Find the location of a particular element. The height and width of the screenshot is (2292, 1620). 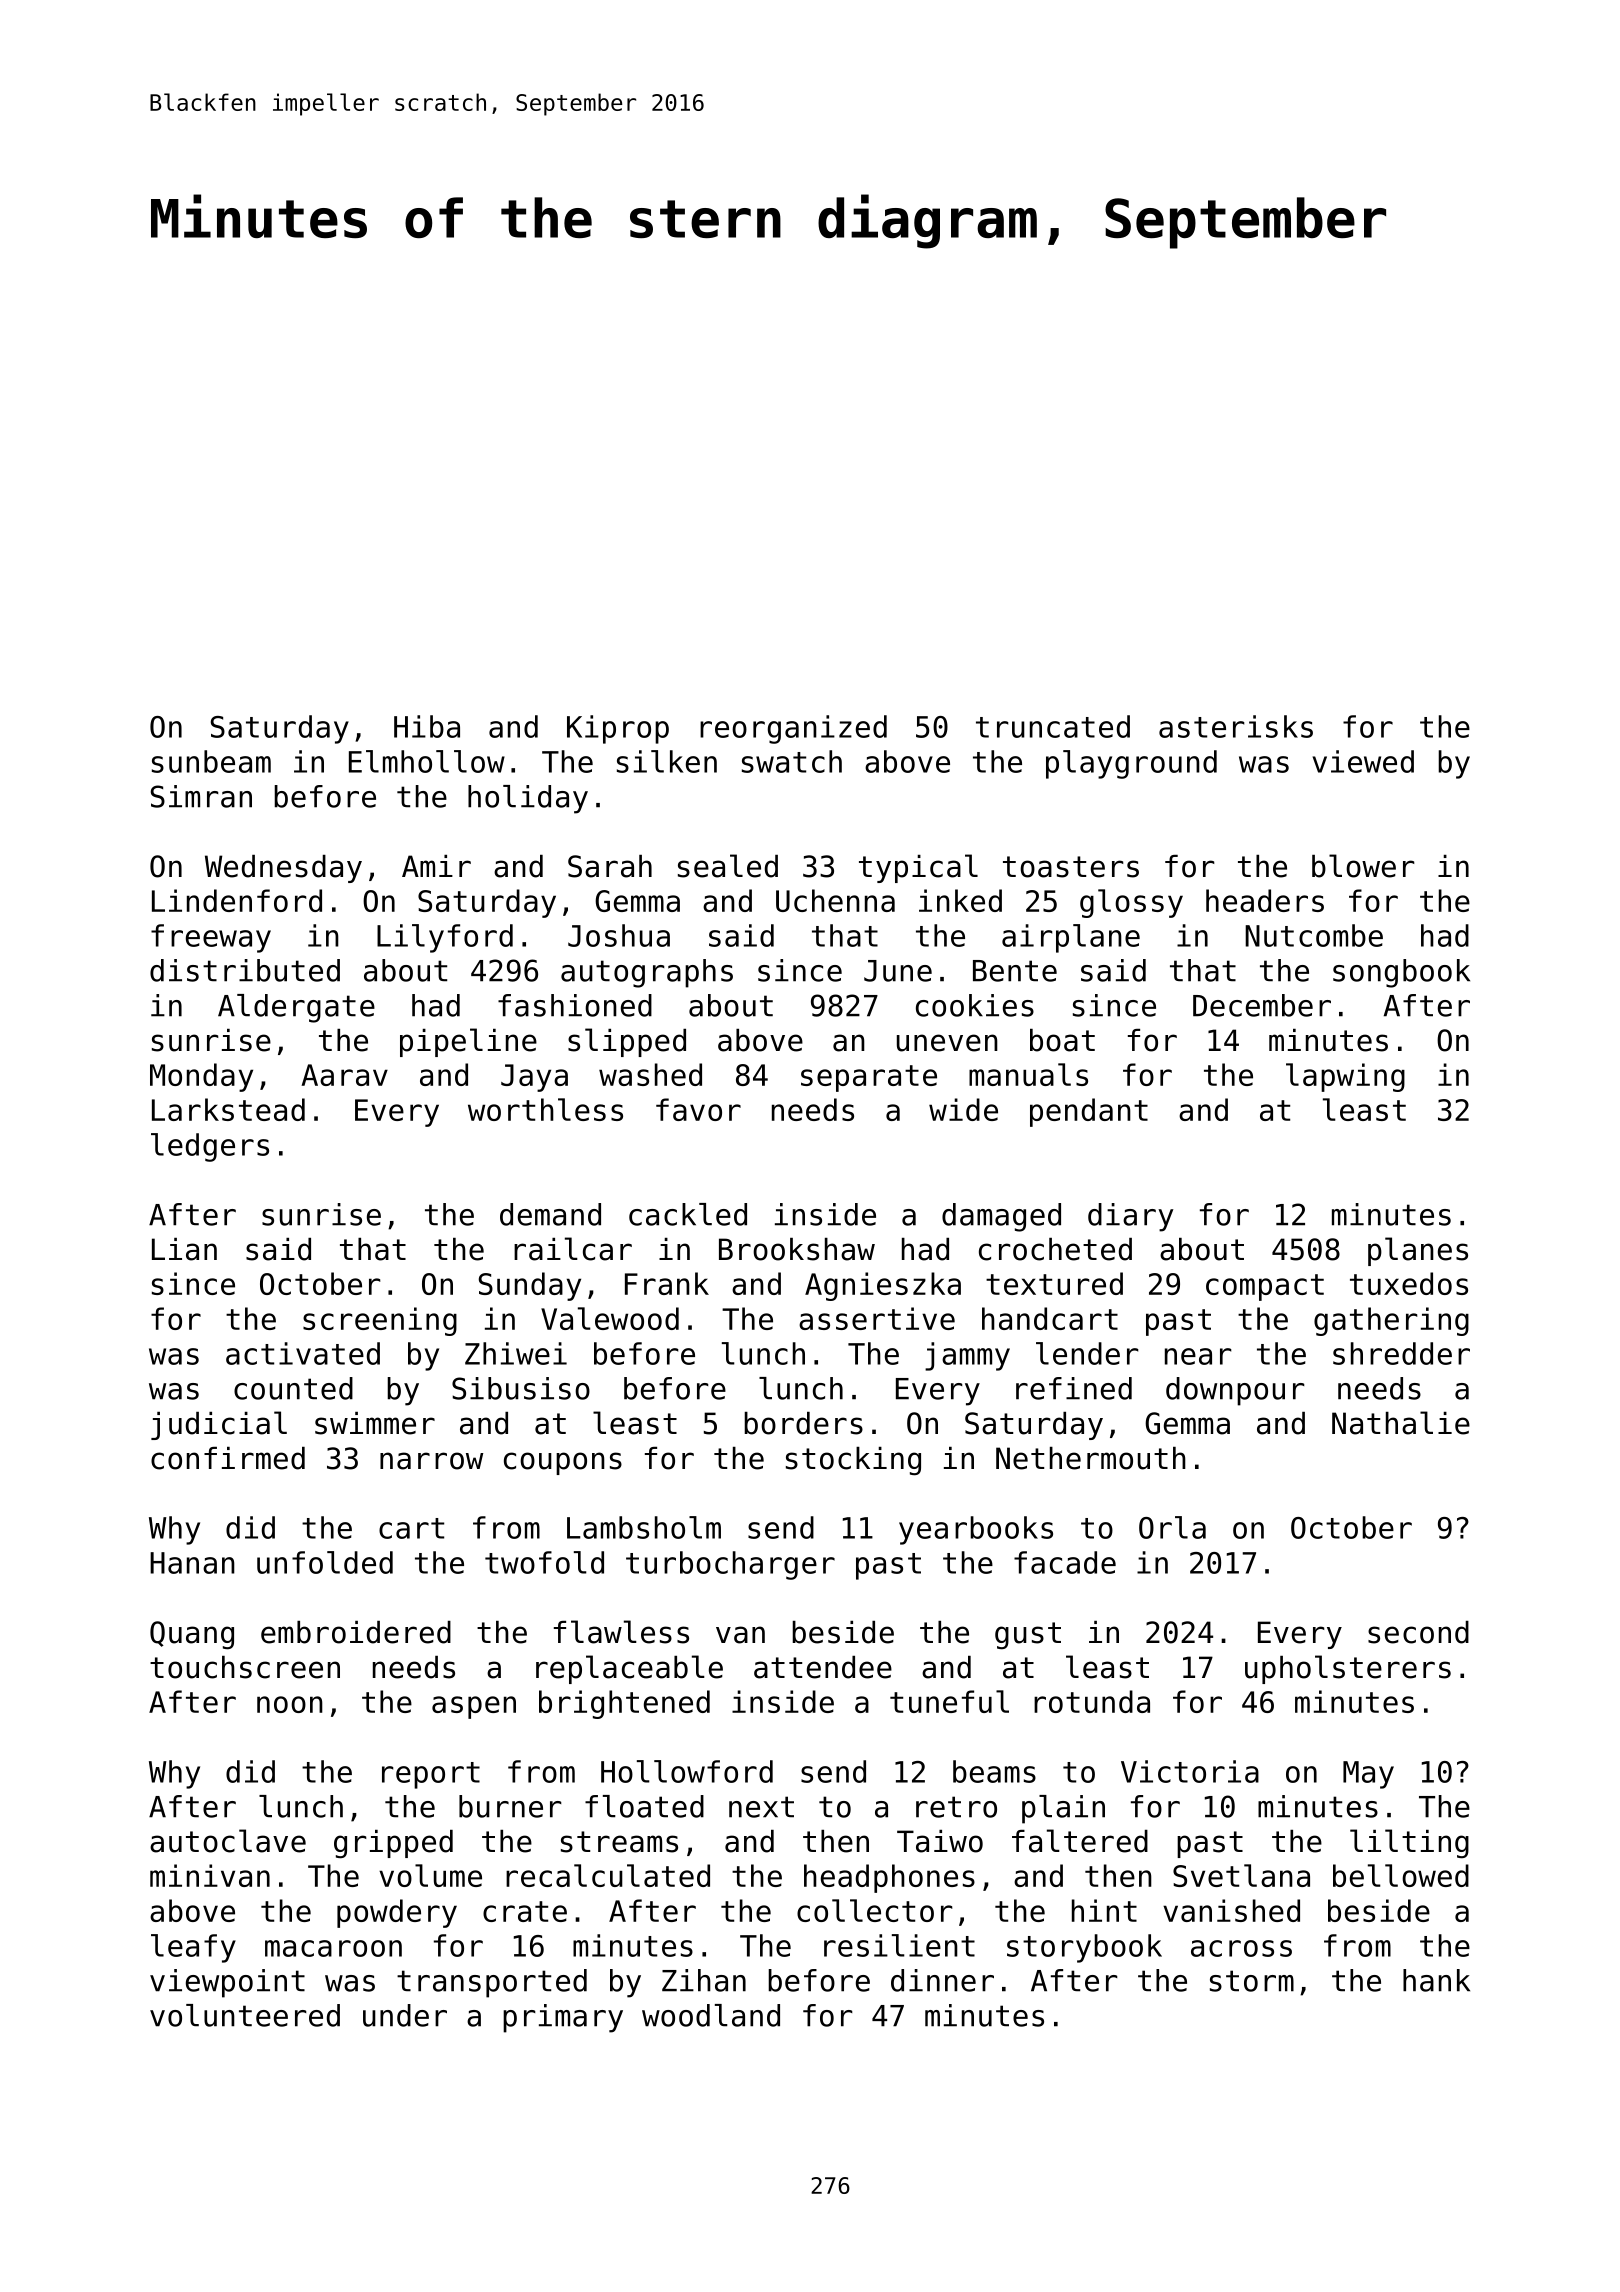

typical is located at coordinates (918, 868).
